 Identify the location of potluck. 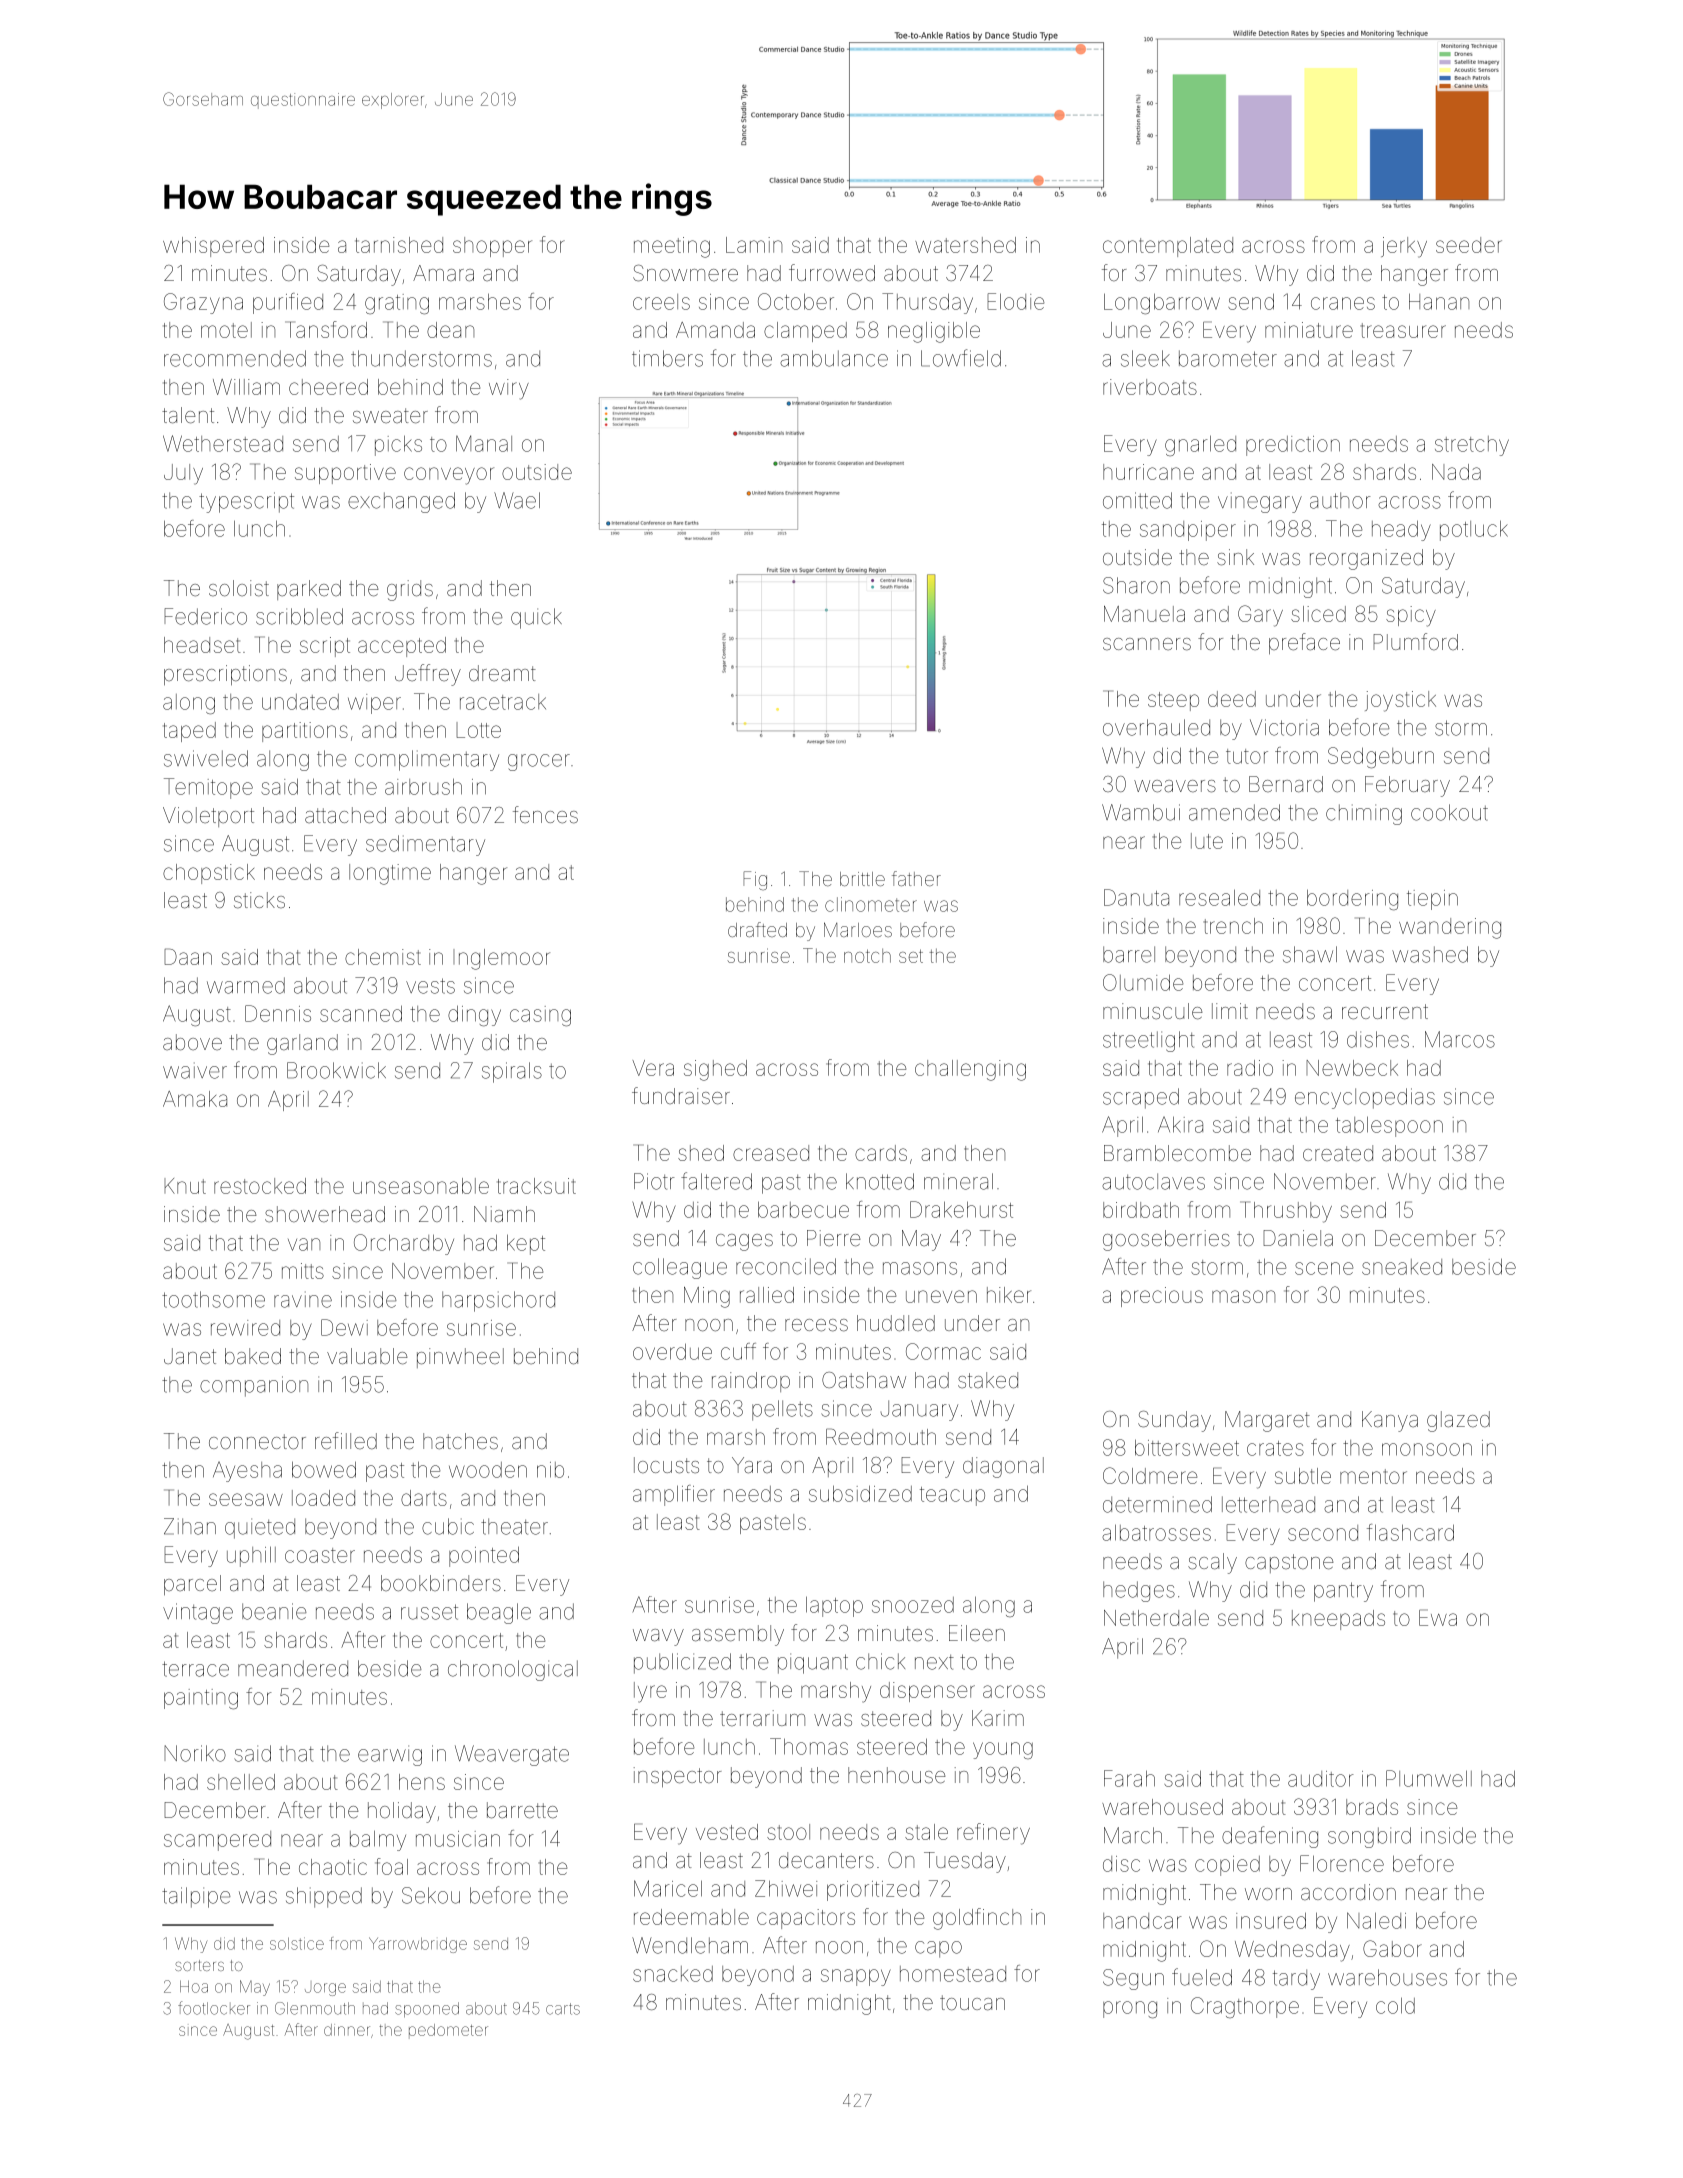
(1474, 530).
